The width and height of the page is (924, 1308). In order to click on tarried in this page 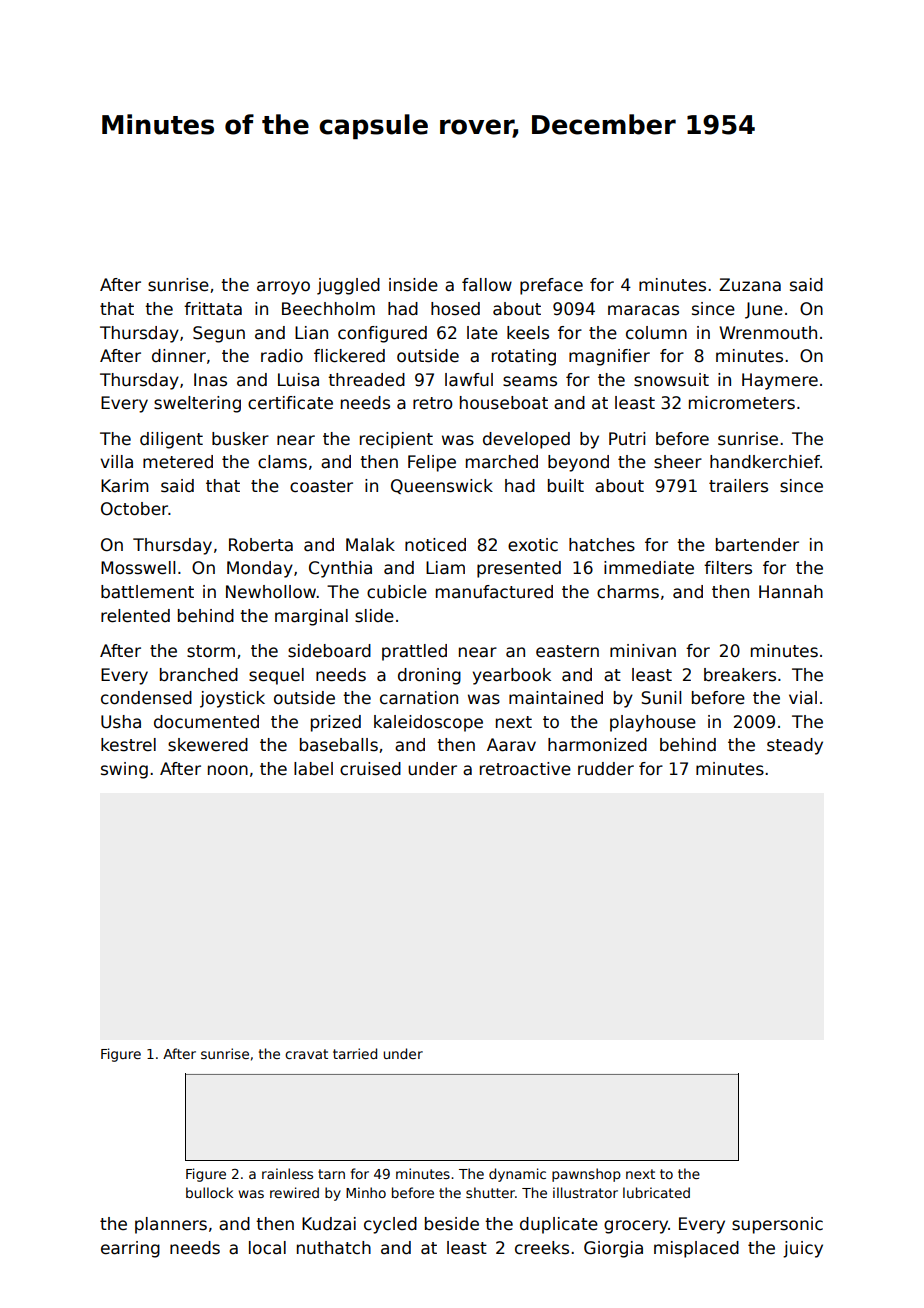, I will do `click(355, 1053)`.
